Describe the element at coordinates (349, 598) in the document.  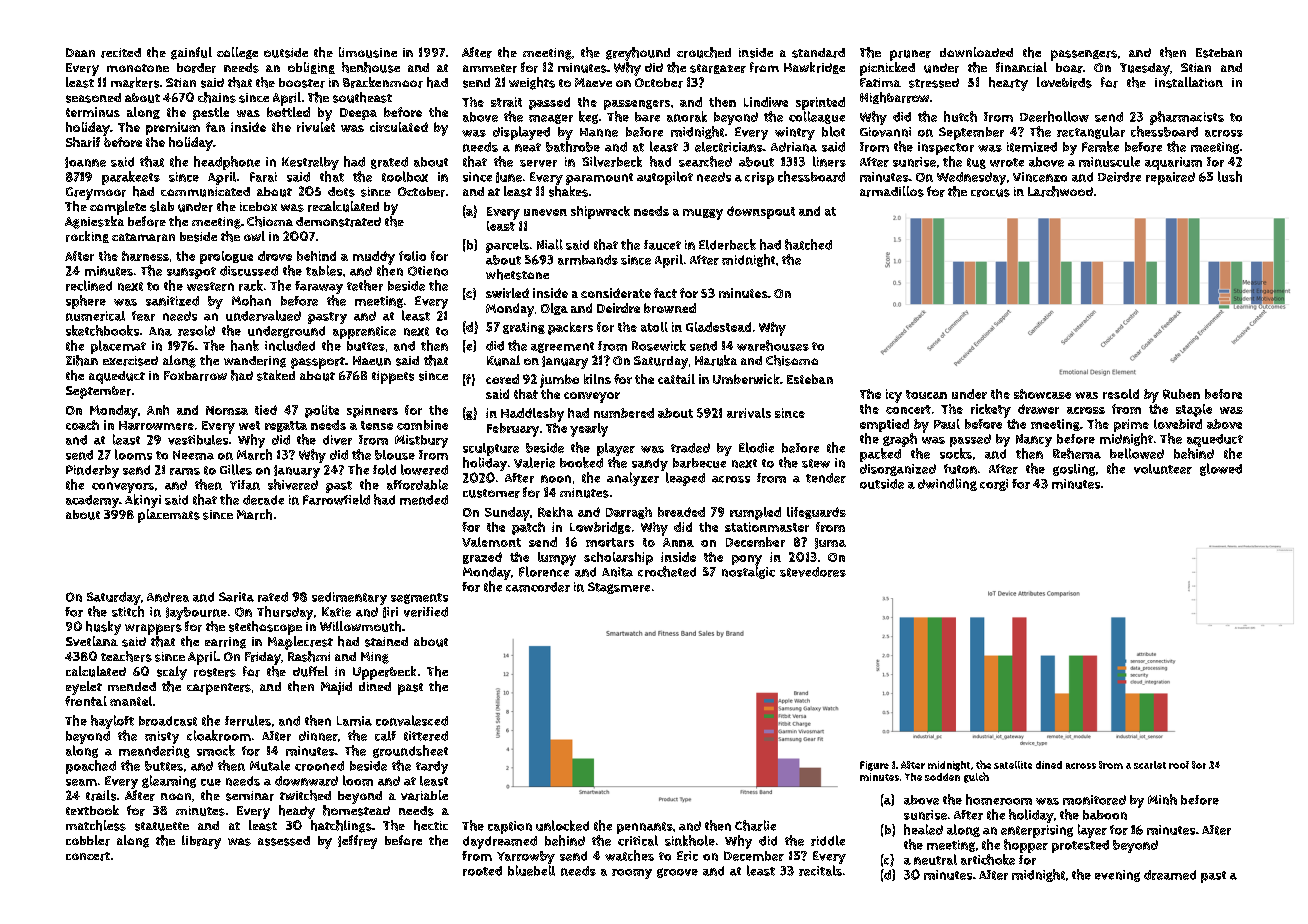
I see `sedimentary` at that location.
